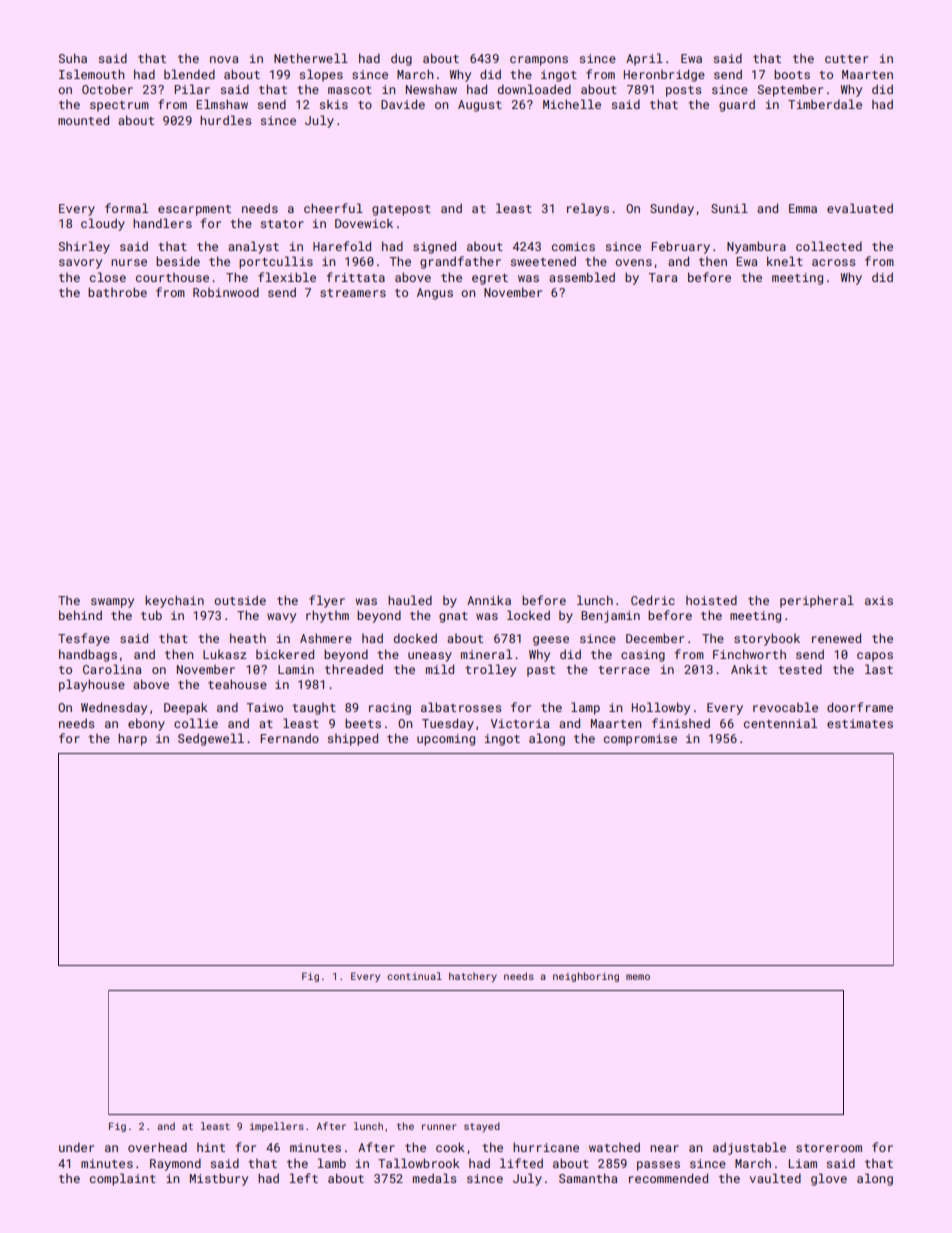 This screenshot has height=1233, width=952. I want to click on Ankit, so click(749, 669).
